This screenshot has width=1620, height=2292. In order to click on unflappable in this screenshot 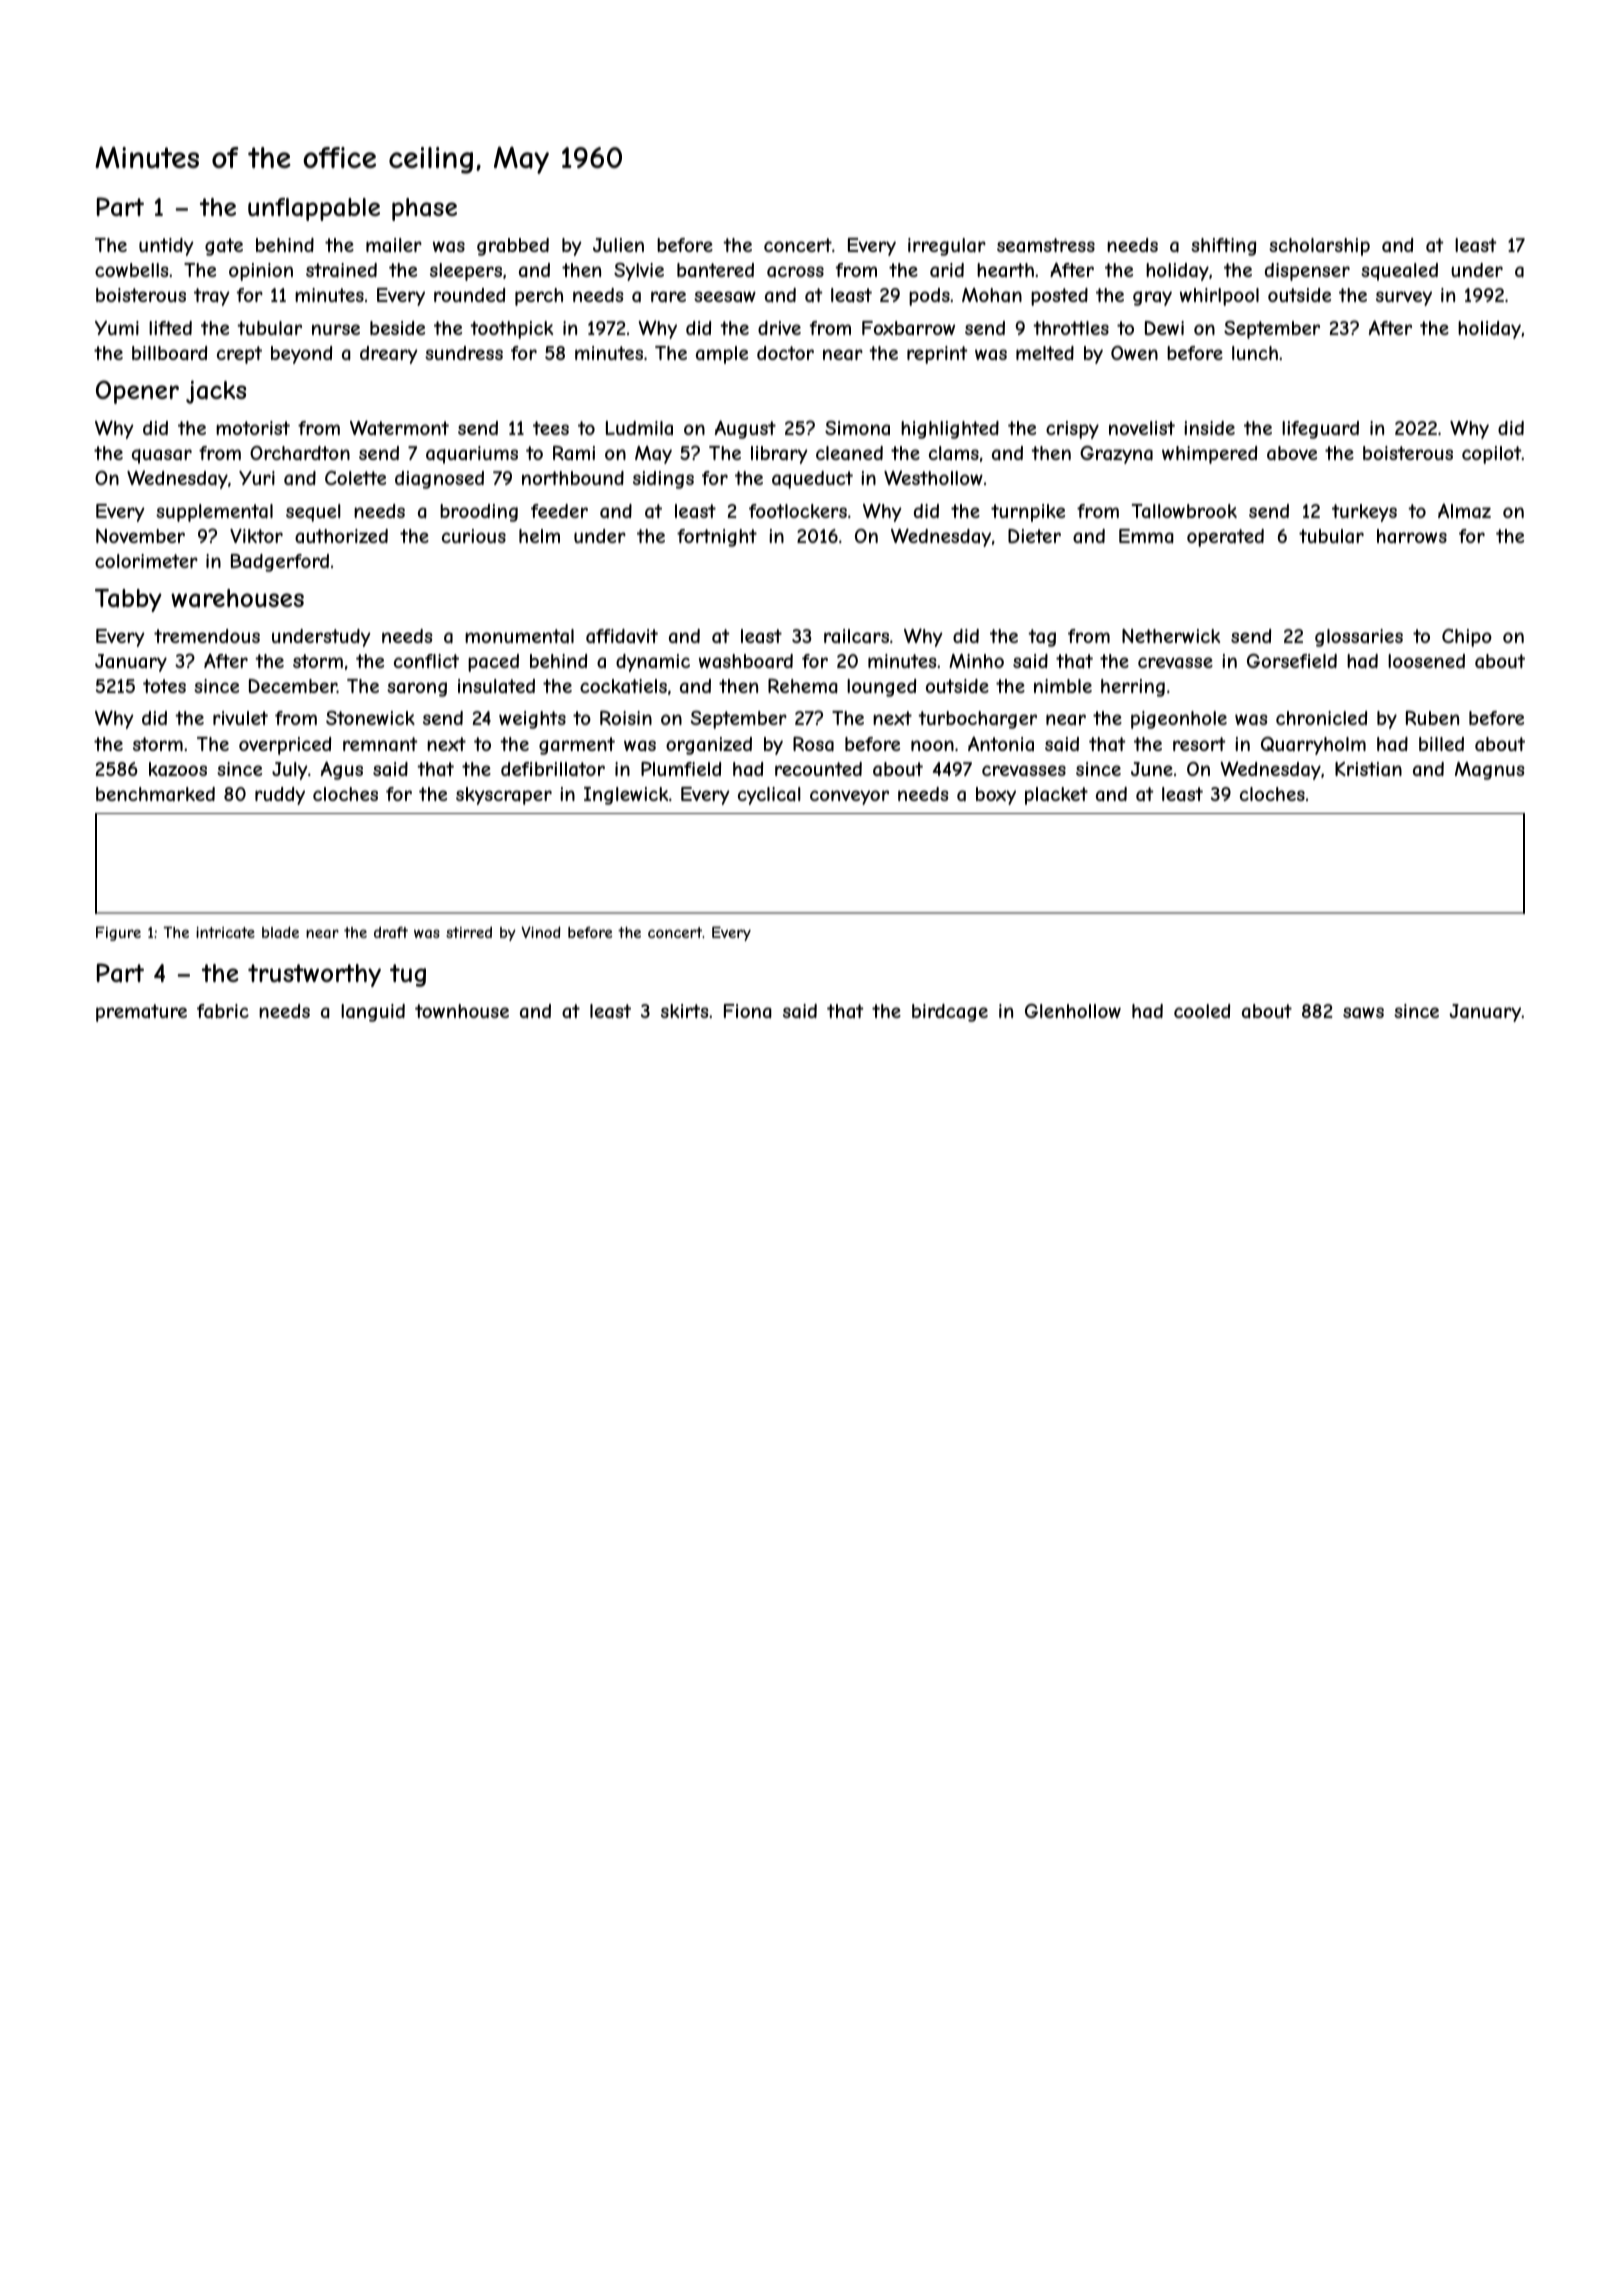, I will do `click(314, 209)`.
